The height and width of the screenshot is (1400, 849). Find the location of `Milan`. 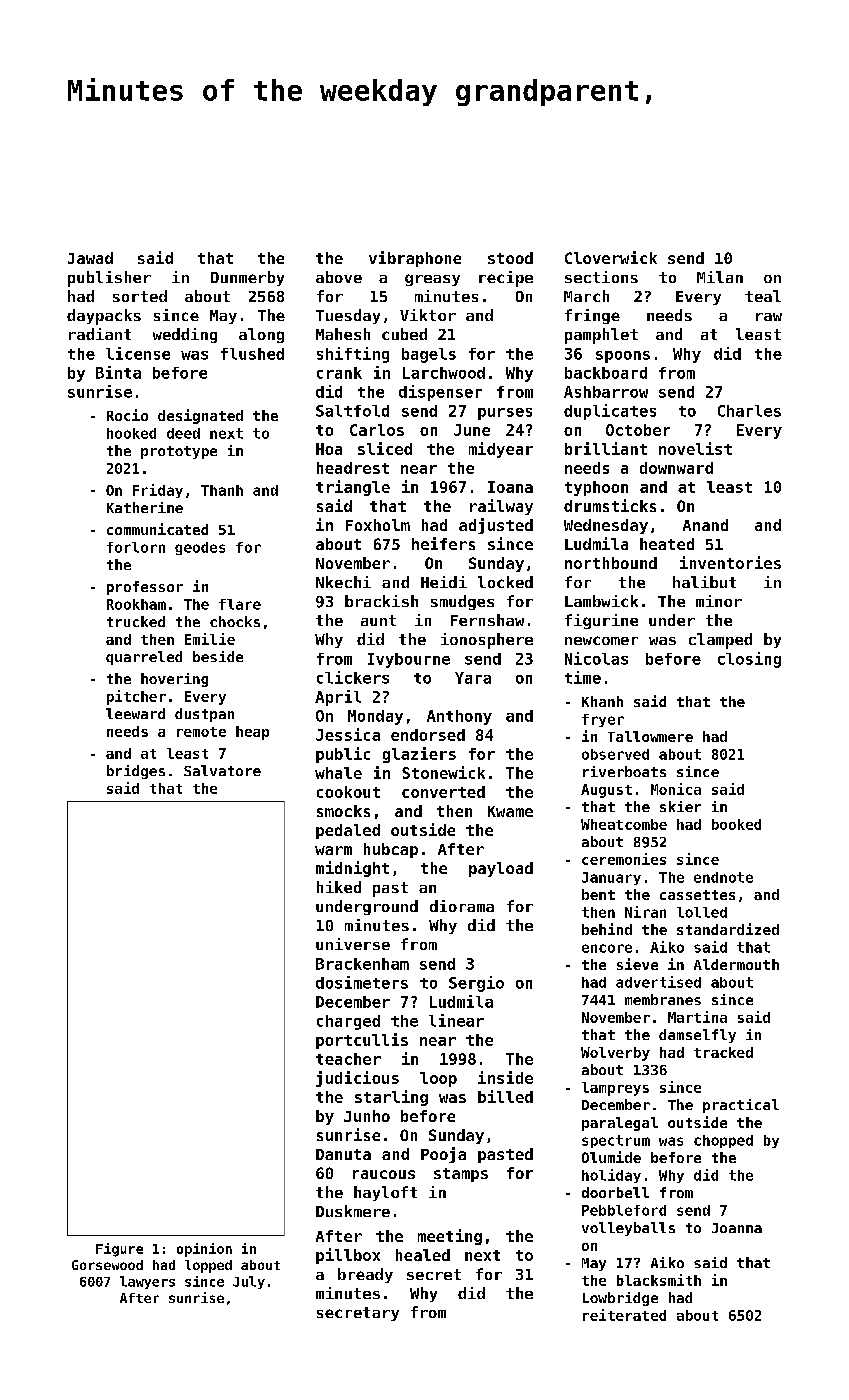

Milan is located at coordinates (720, 277).
